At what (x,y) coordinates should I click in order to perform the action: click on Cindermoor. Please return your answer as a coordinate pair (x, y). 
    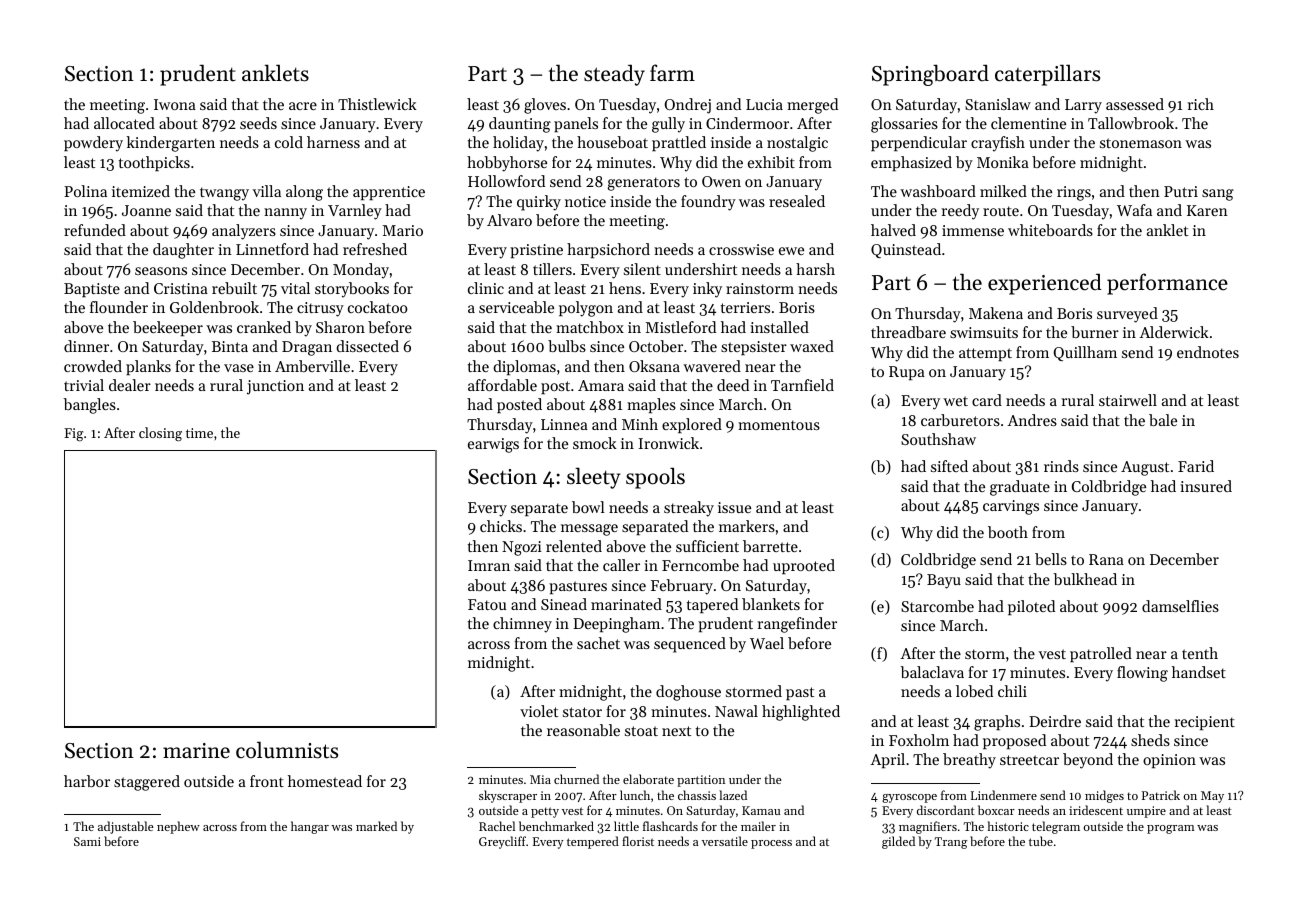
    Looking at the image, I should click on (747, 123).
